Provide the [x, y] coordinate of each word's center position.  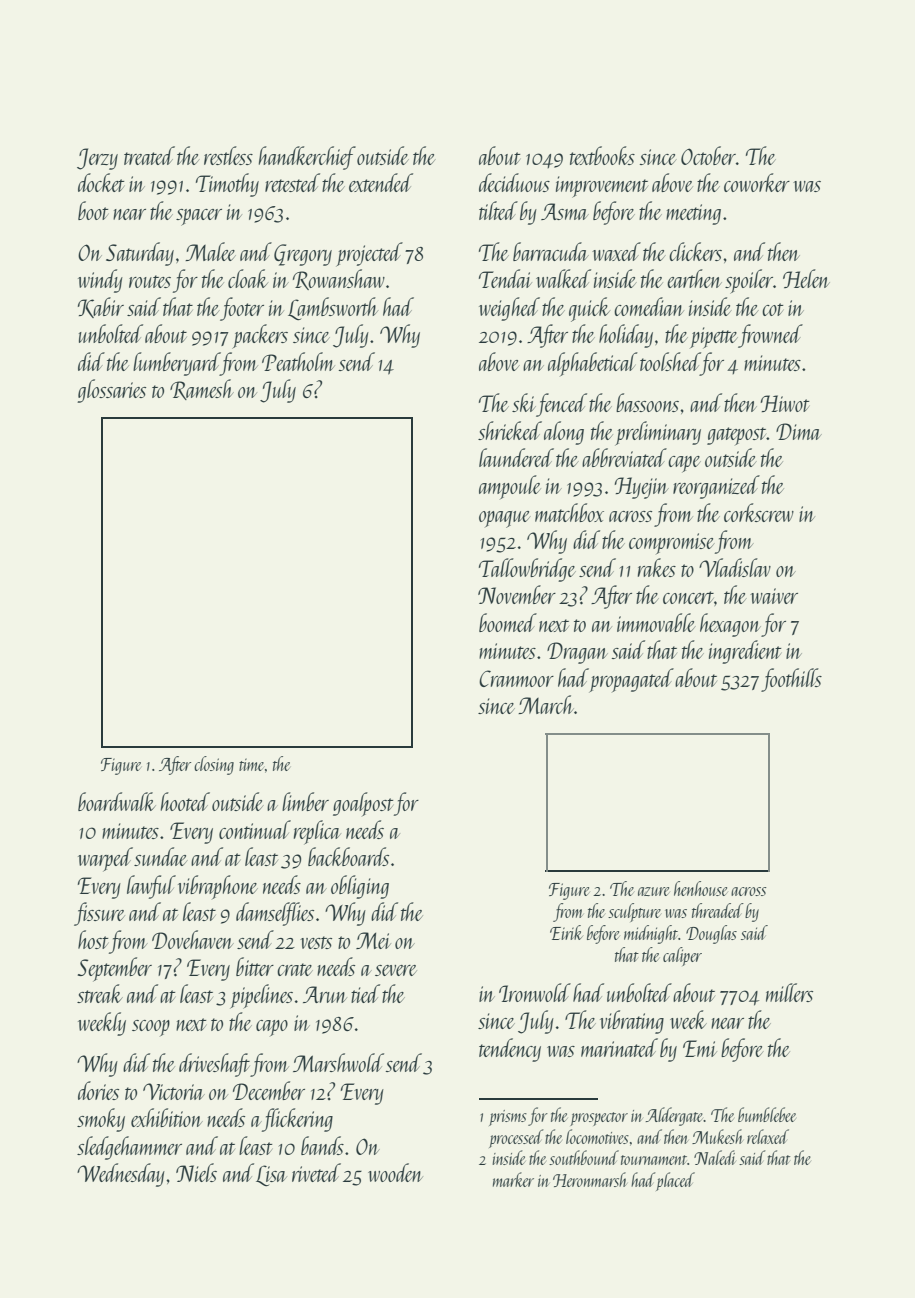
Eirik [566, 932]
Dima [799, 431]
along [564, 433]
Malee [210, 251]
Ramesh [202, 389]
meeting [693, 214]
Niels [196, 1172]
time [251, 764]
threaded [718, 910]
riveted [316, 1172]
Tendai [505, 278]
